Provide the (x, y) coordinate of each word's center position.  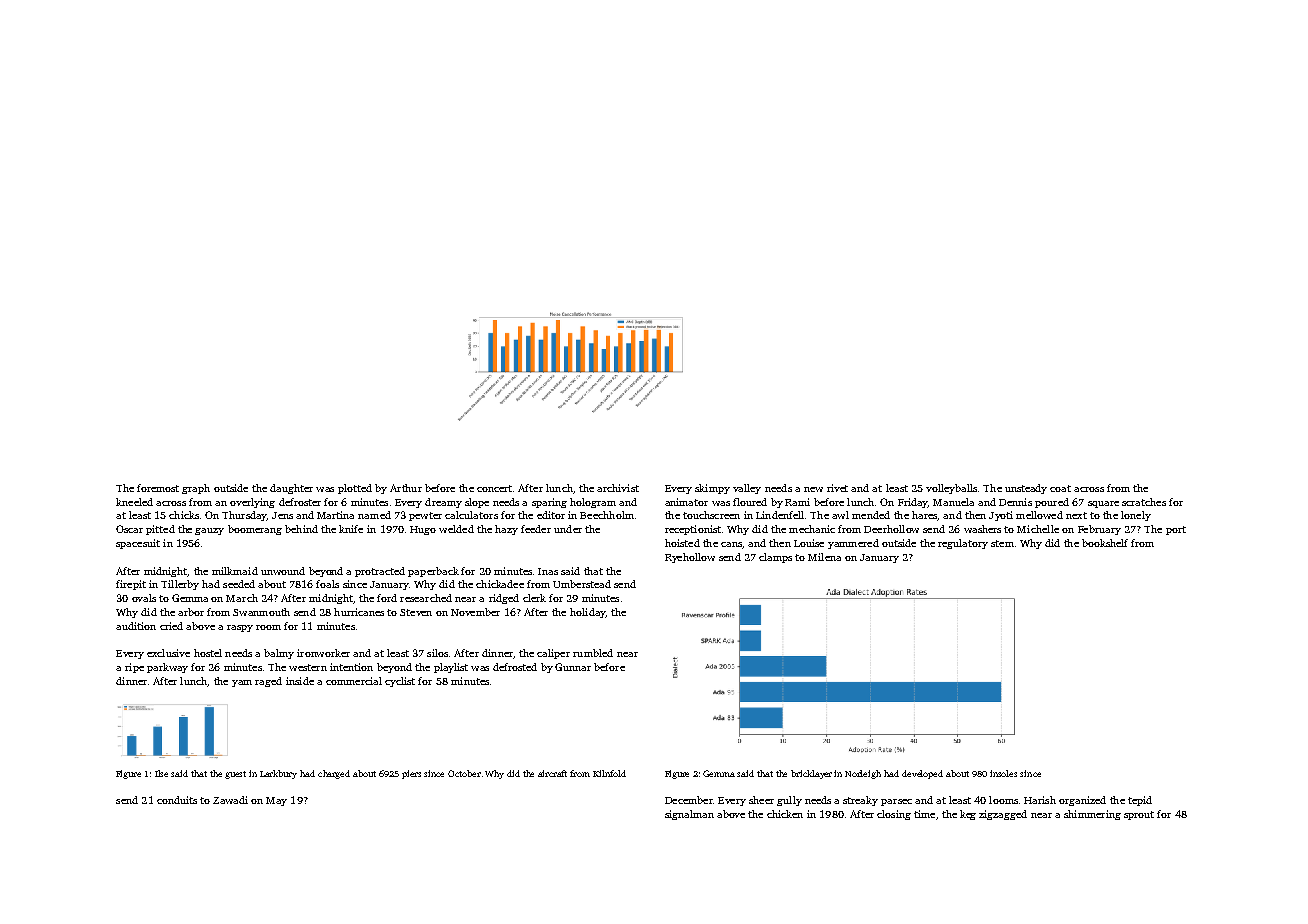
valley (747, 489)
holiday (587, 613)
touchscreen (711, 515)
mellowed (1039, 515)
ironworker (323, 653)
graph (196, 489)
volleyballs (951, 489)
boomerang (255, 530)
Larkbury (278, 774)
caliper (553, 654)
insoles (1003, 773)
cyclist (400, 682)
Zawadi (230, 800)
